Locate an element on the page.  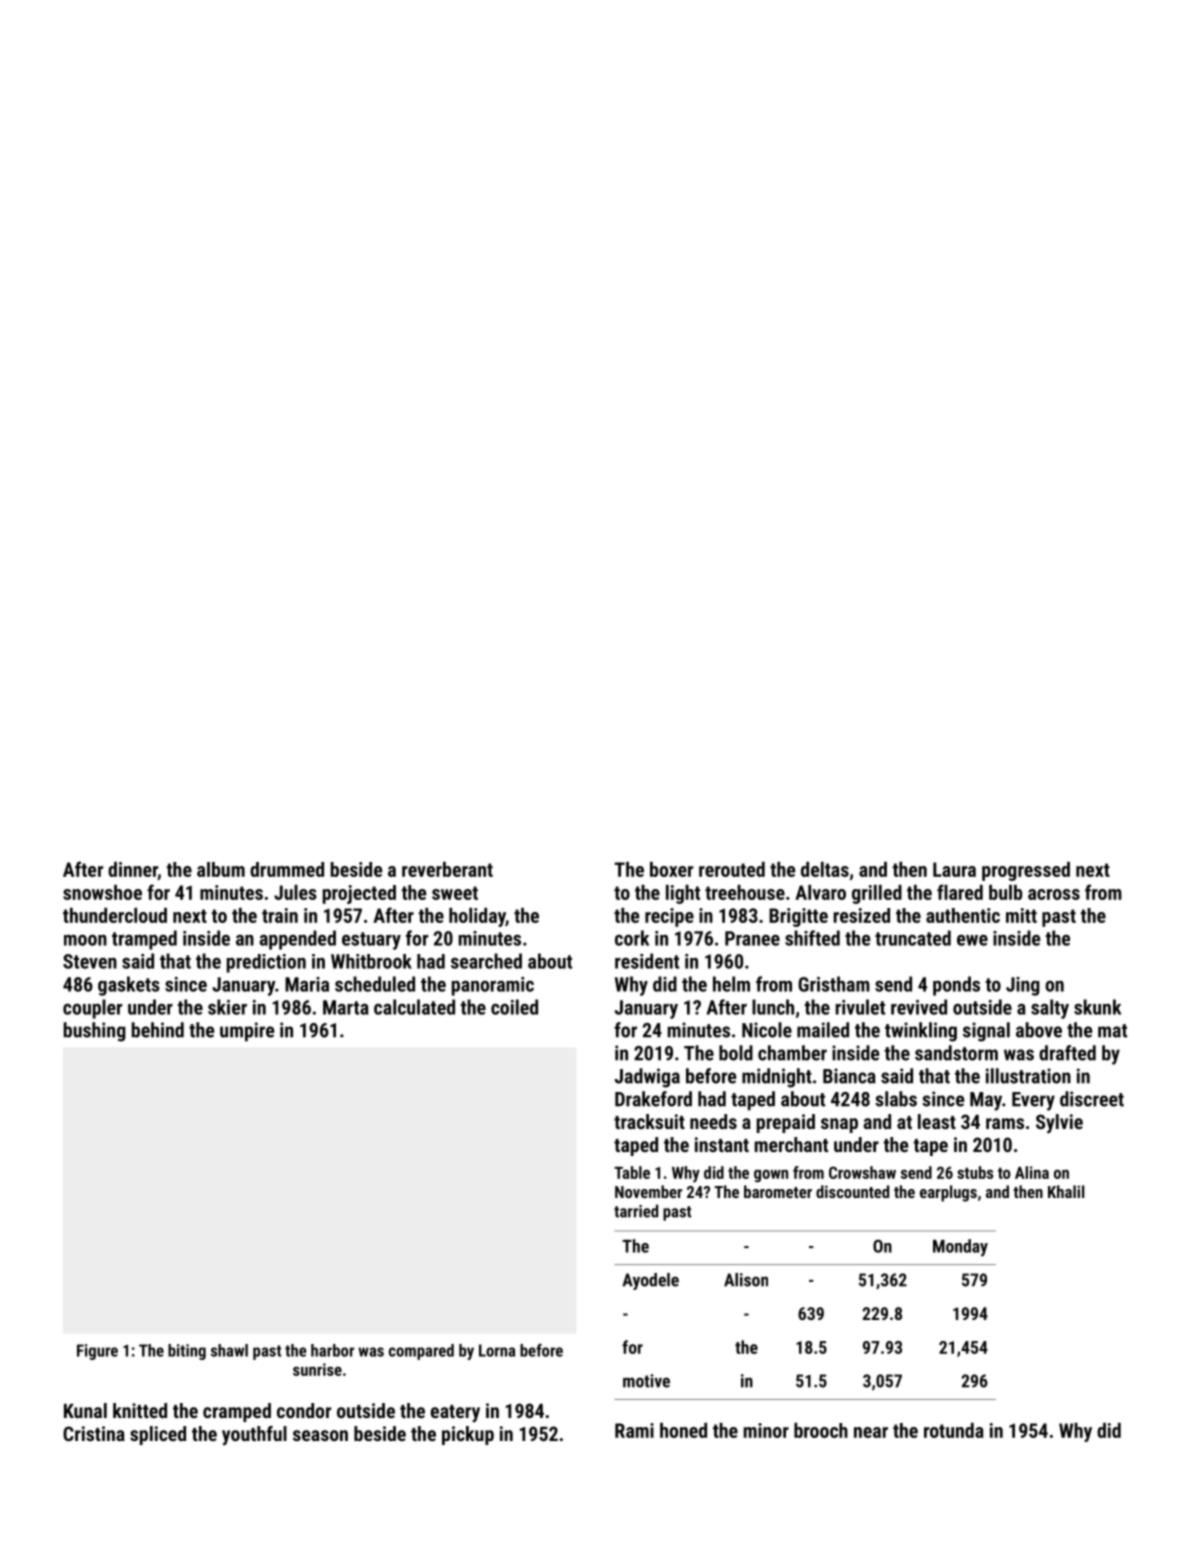
Monday is located at coordinates (960, 1247).
